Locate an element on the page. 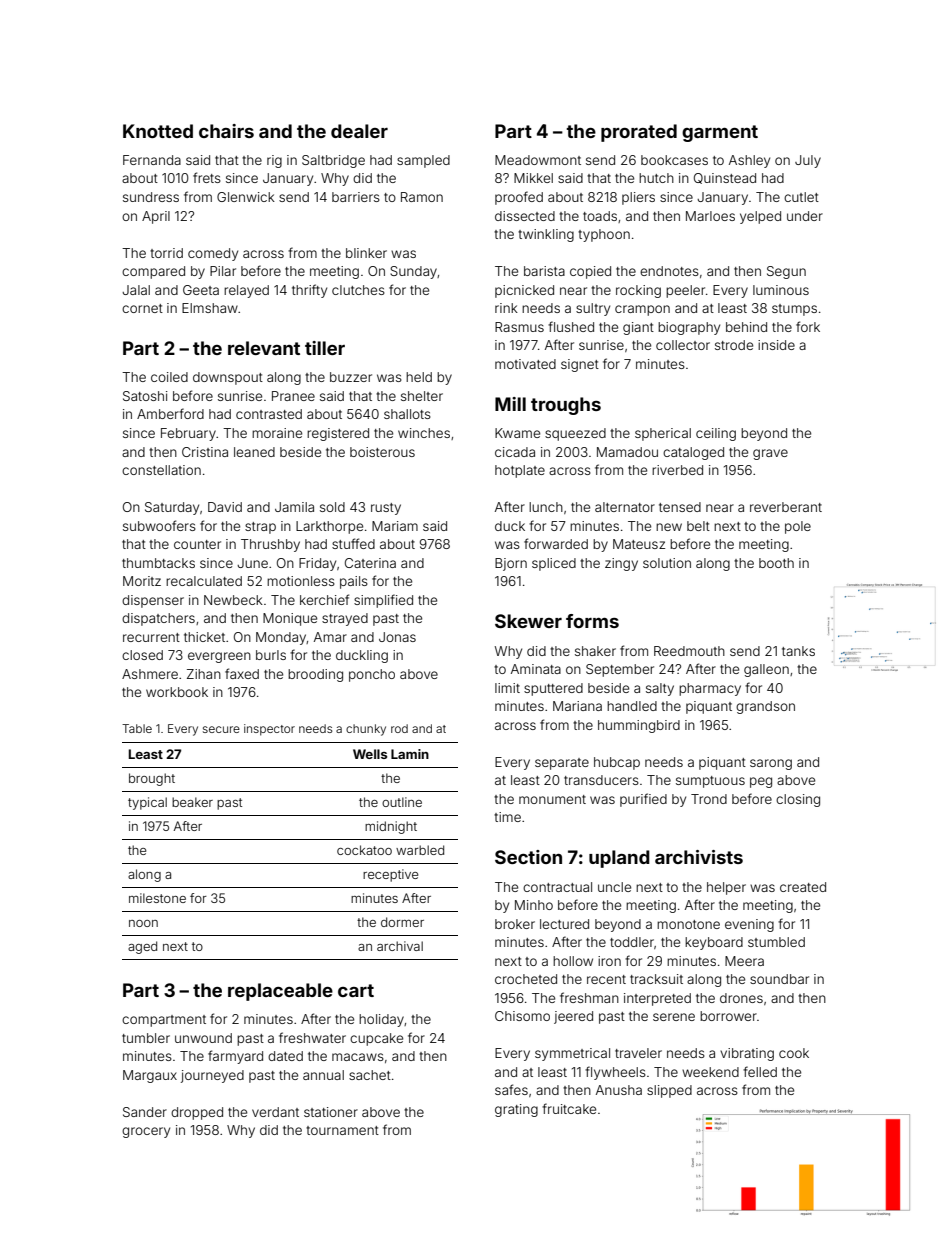 This image has height=1233, width=952. grave is located at coordinates (770, 454).
